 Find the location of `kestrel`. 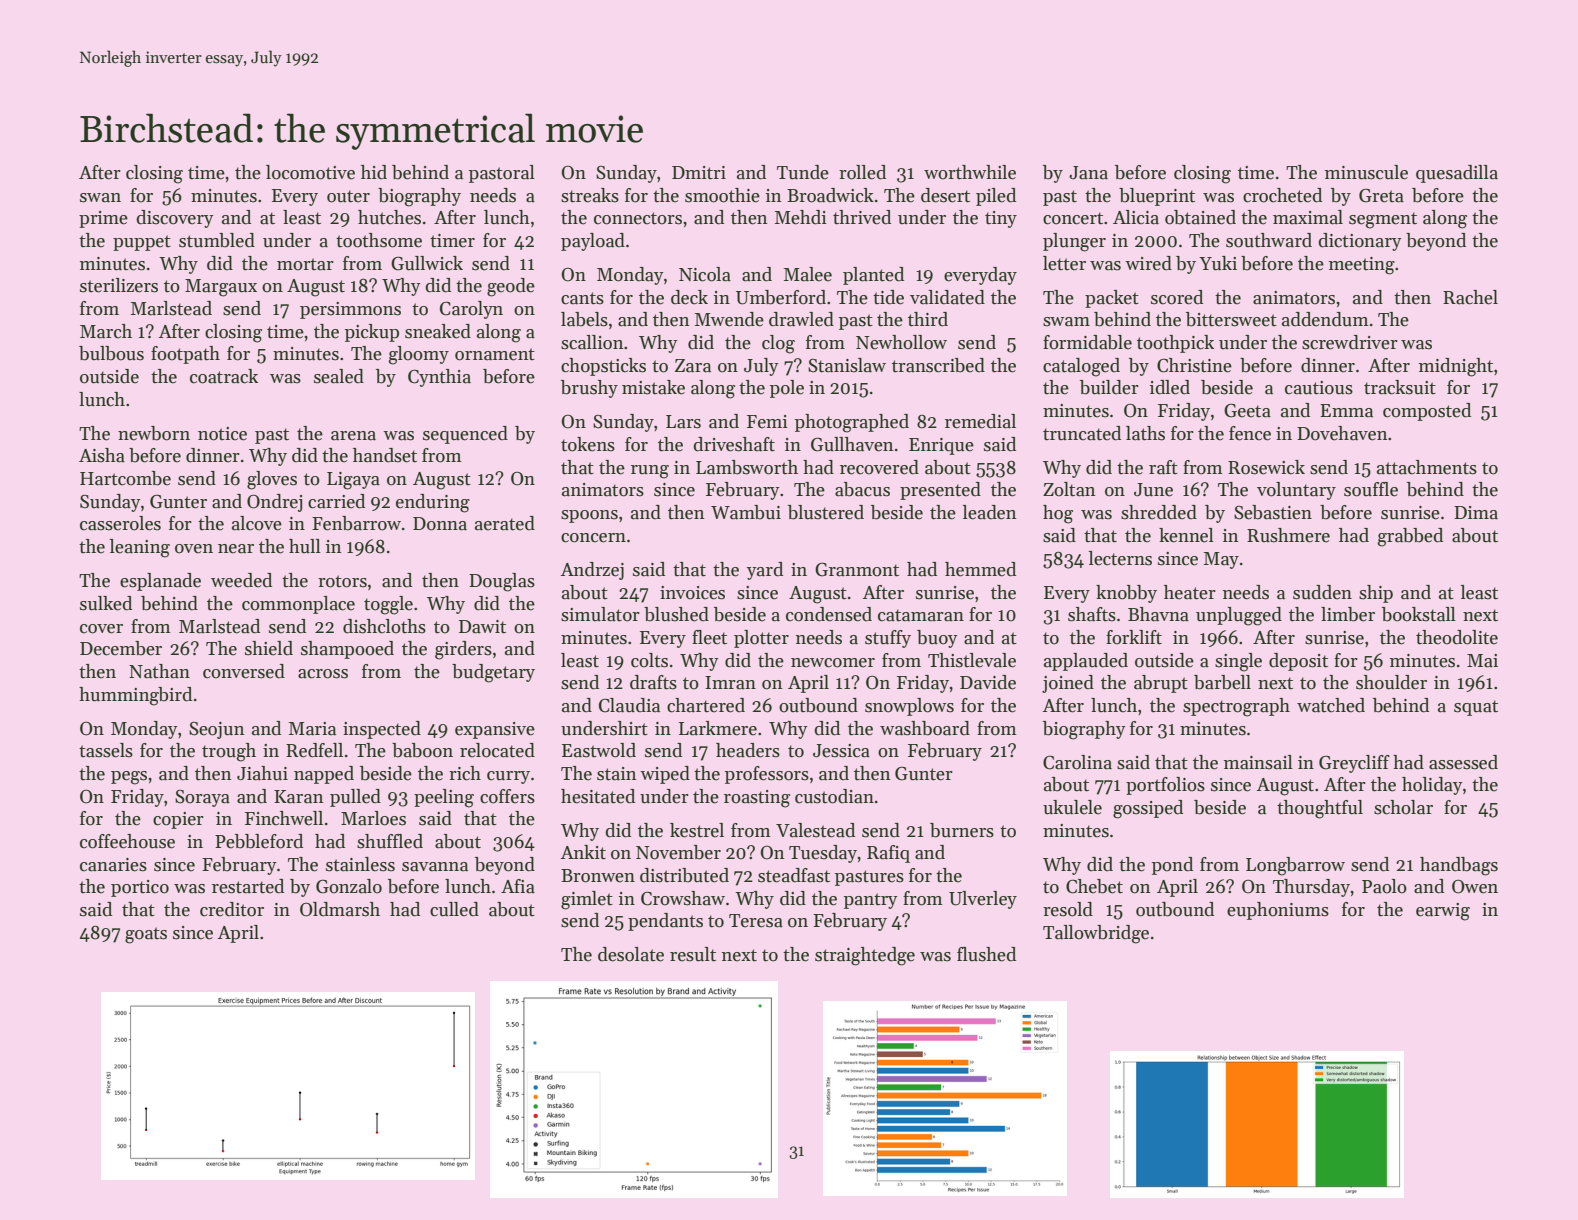

kestrel is located at coordinates (697, 830).
